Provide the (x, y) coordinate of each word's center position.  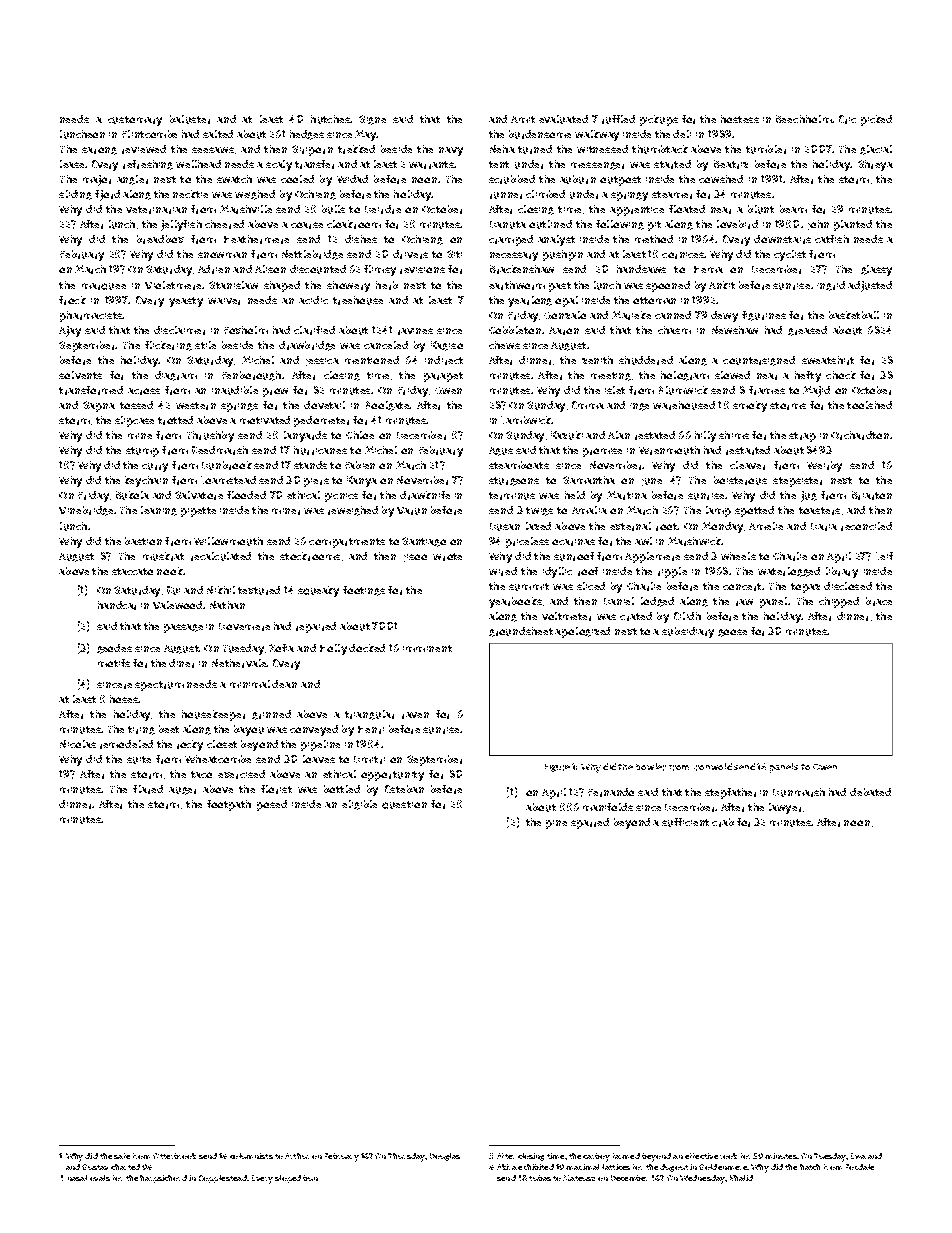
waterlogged (789, 572)
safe (122, 1156)
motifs (114, 663)
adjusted (870, 286)
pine (556, 824)
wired (503, 571)
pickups (659, 120)
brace (879, 601)
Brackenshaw (522, 269)
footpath (229, 805)
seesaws (213, 150)
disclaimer (179, 330)
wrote (447, 557)
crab (723, 822)
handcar (117, 605)
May (366, 135)
